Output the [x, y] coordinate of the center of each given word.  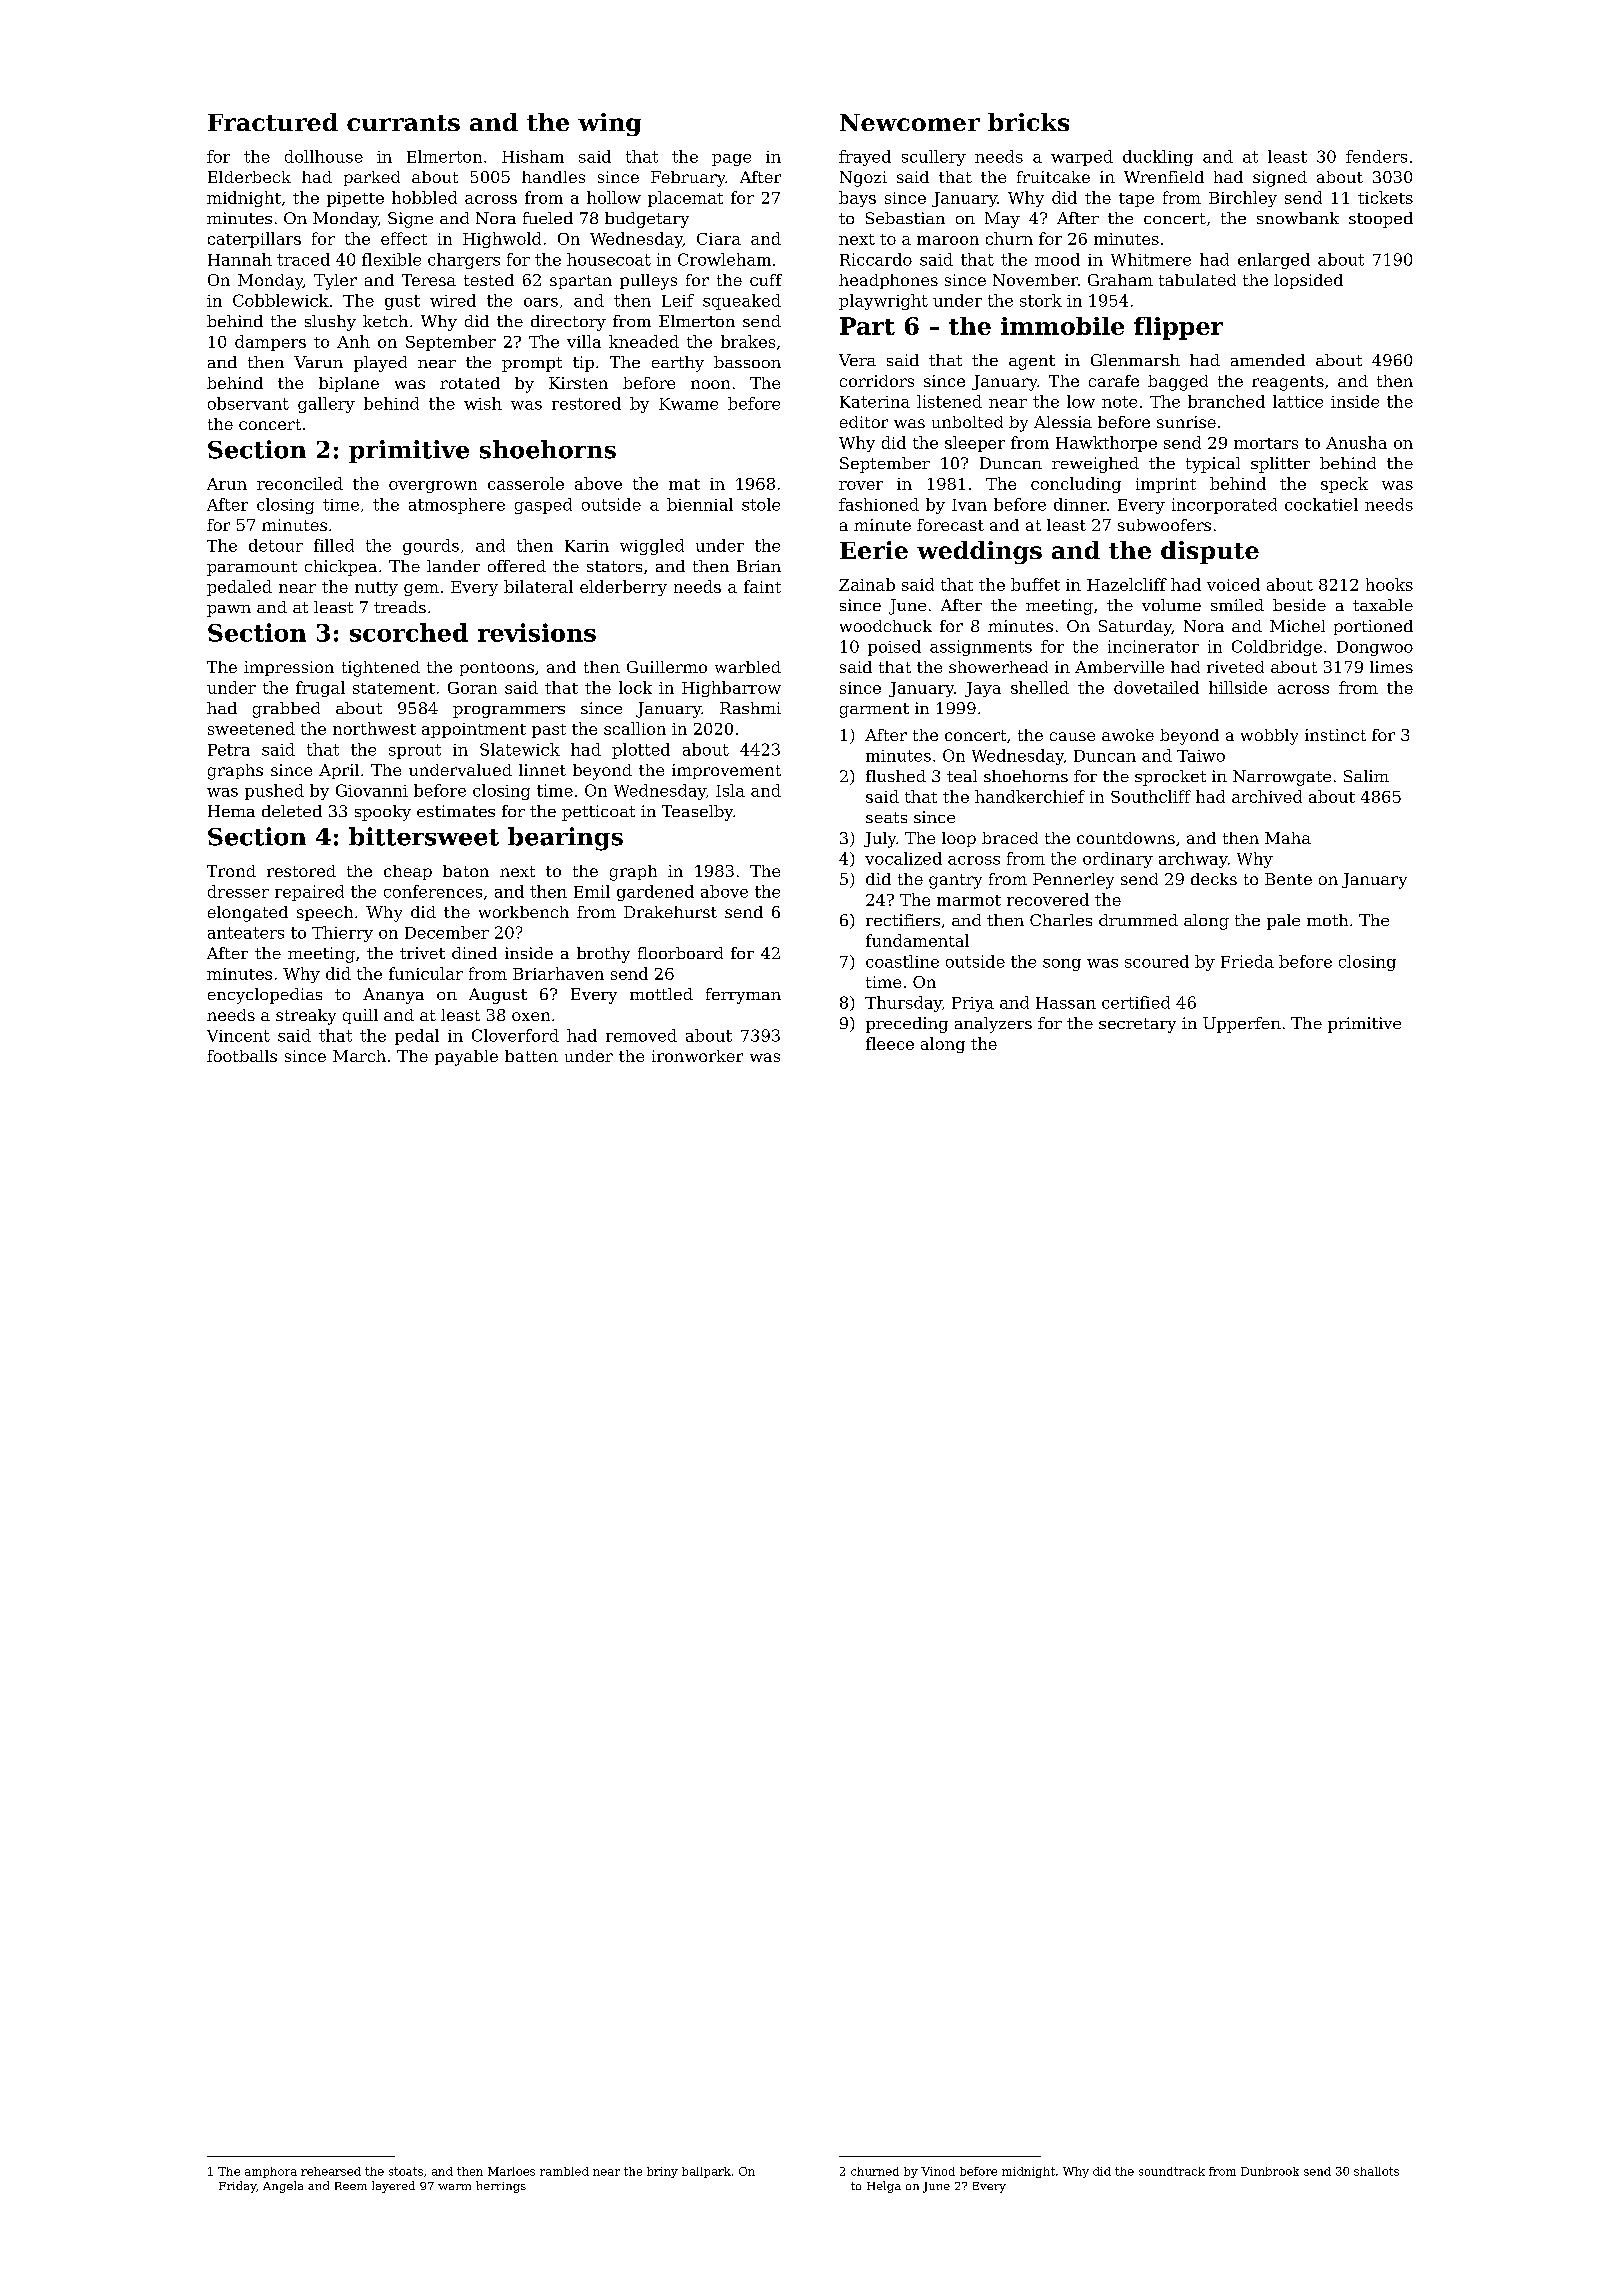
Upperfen [1242, 1025]
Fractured [273, 122]
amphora [271, 2172]
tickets [1385, 197]
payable [466, 1058]
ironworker [697, 1056]
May [1002, 220]
